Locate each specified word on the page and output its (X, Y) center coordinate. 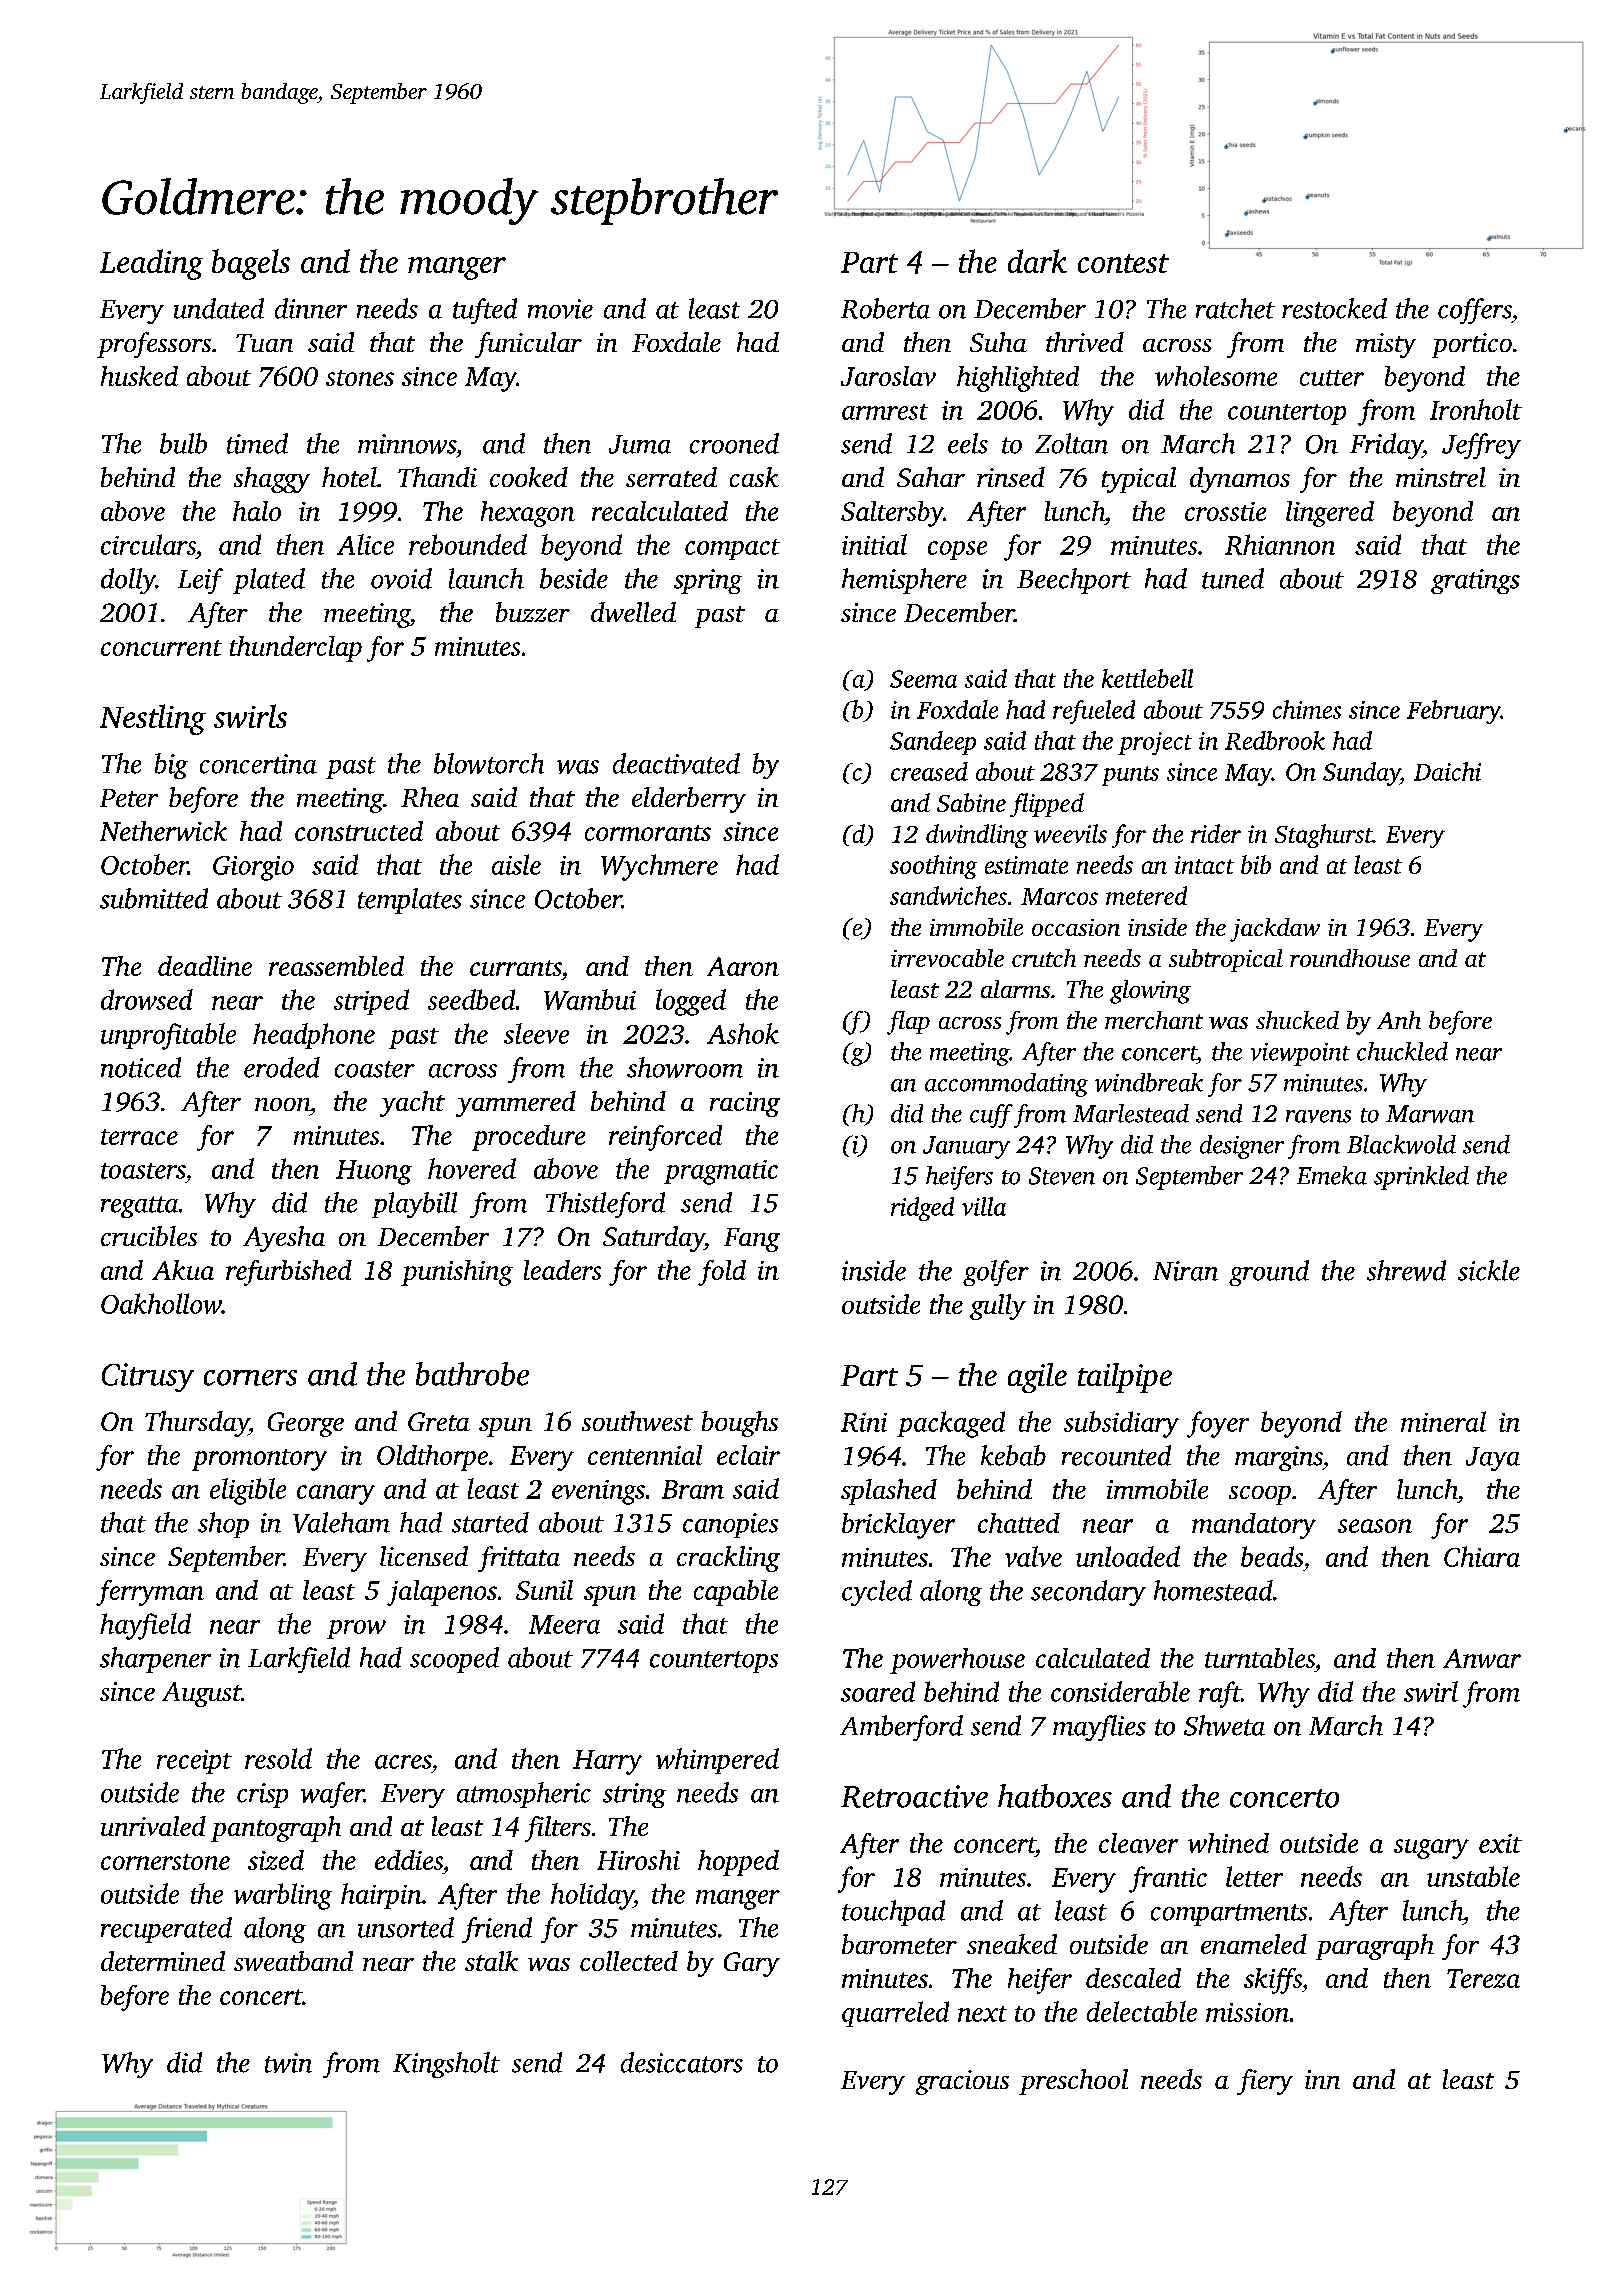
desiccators (682, 2062)
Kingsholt (446, 2065)
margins (1279, 1458)
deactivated (676, 763)
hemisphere (904, 581)
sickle (1489, 1270)
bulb (183, 443)
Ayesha (284, 1239)
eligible (248, 1491)
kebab (1013, 1455)
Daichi (1447, 771)
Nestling (153, 719)
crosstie (1225, 511)
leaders (562, 1270)
